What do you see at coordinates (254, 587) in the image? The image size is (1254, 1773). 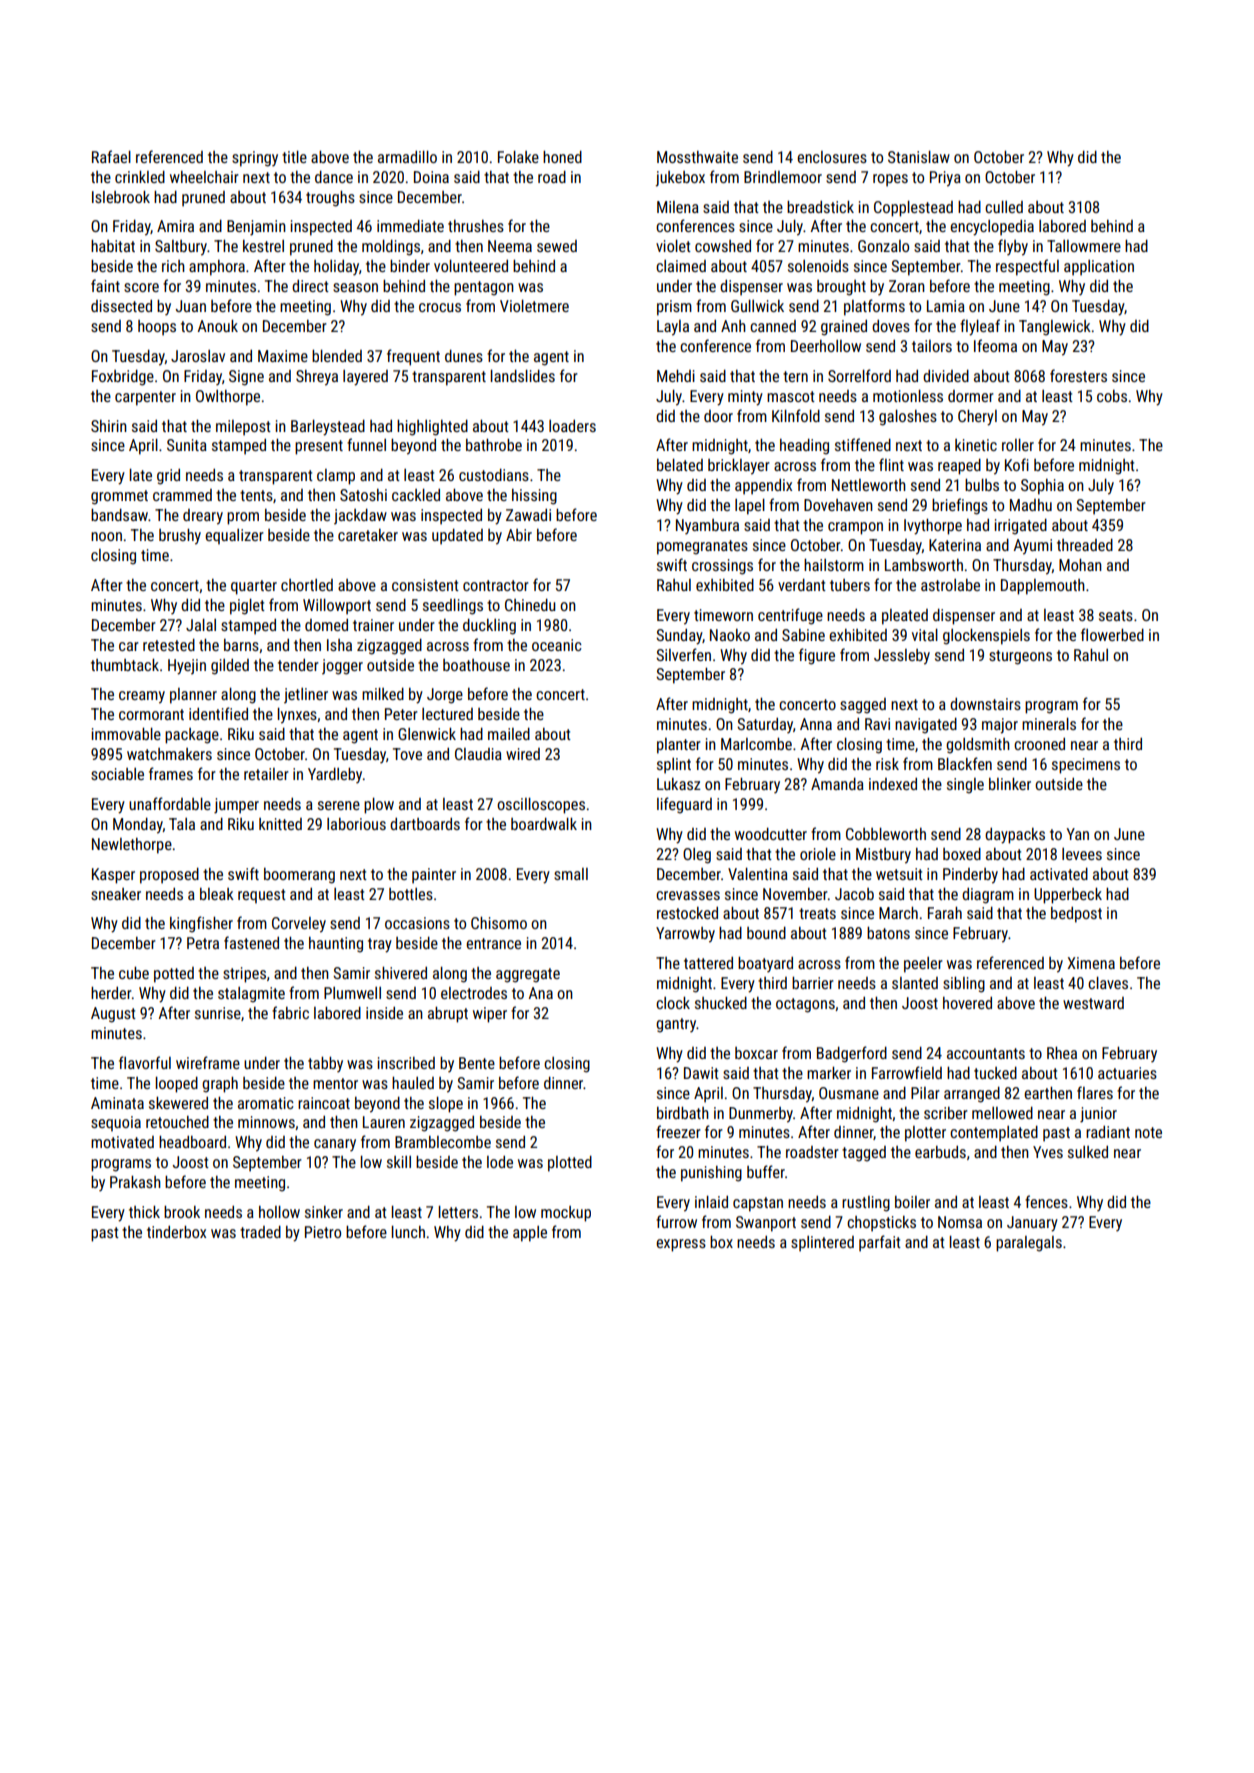 I see `quarter` at bounding box center [254, 587].
